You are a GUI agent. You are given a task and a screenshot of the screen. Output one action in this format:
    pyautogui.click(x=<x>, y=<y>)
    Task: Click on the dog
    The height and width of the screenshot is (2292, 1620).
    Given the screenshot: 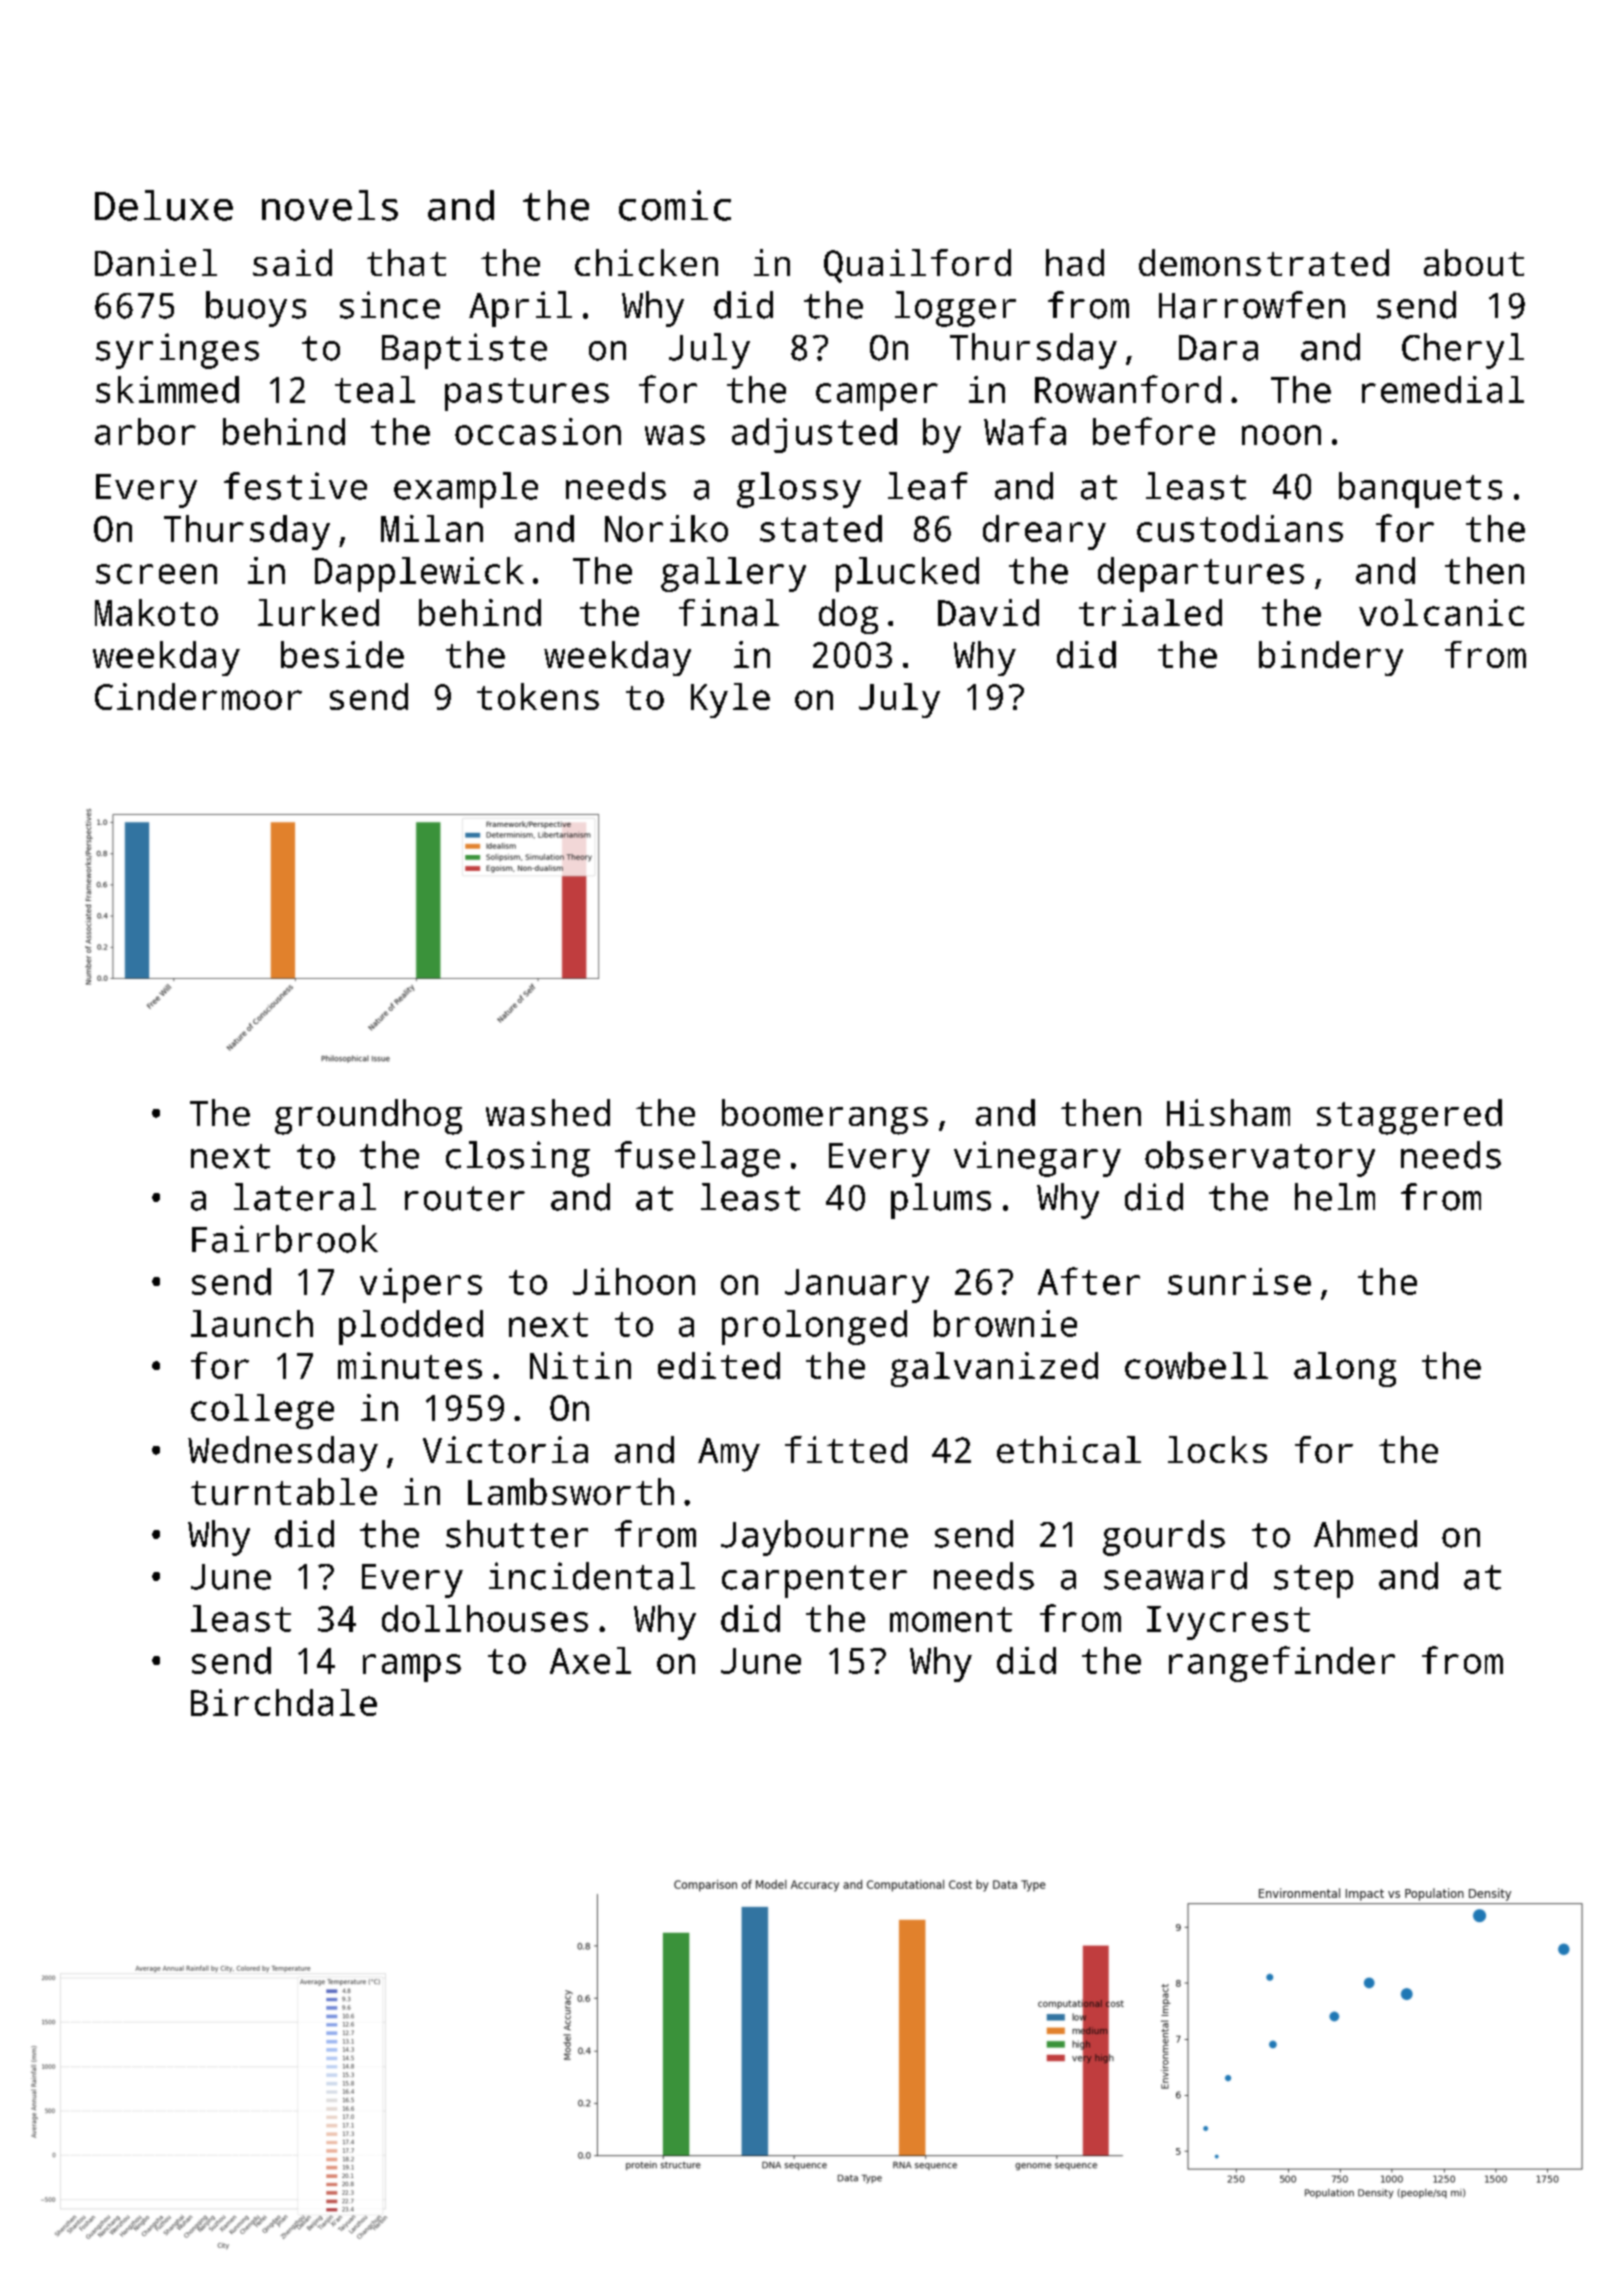 What is the action you would take?
    pyautogui.click(x=848, y=616)
